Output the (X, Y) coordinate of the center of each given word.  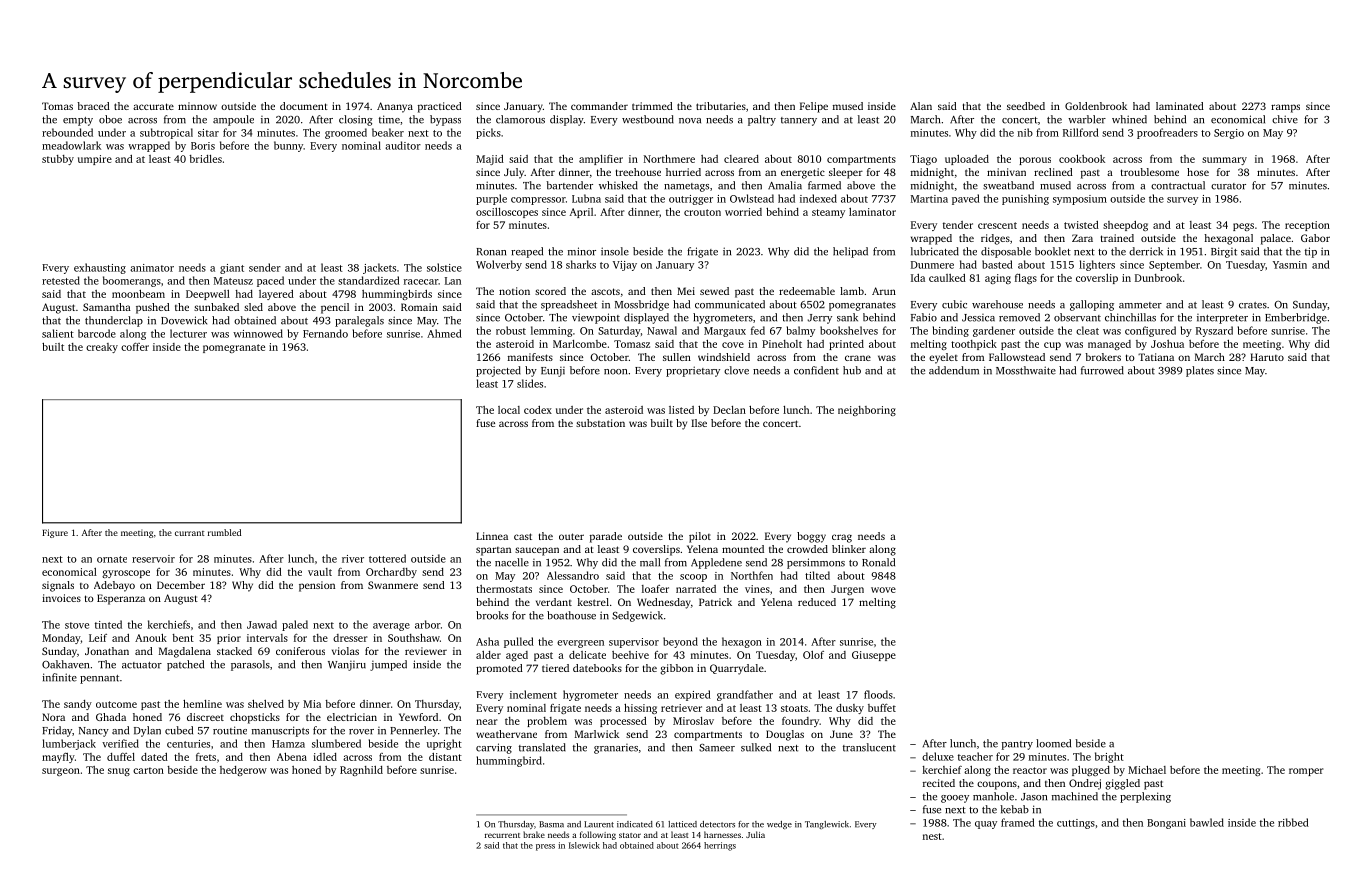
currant (189, 533)
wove (883, 590)
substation (600, 423)
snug (119, 772)
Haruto (1267, 357)
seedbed (1026, 106)
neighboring (867, 411)
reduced (817, 602)
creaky (102, 348)
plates (1200, 371)
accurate (153, 106)
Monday (61, 639)
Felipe (814, 107)
